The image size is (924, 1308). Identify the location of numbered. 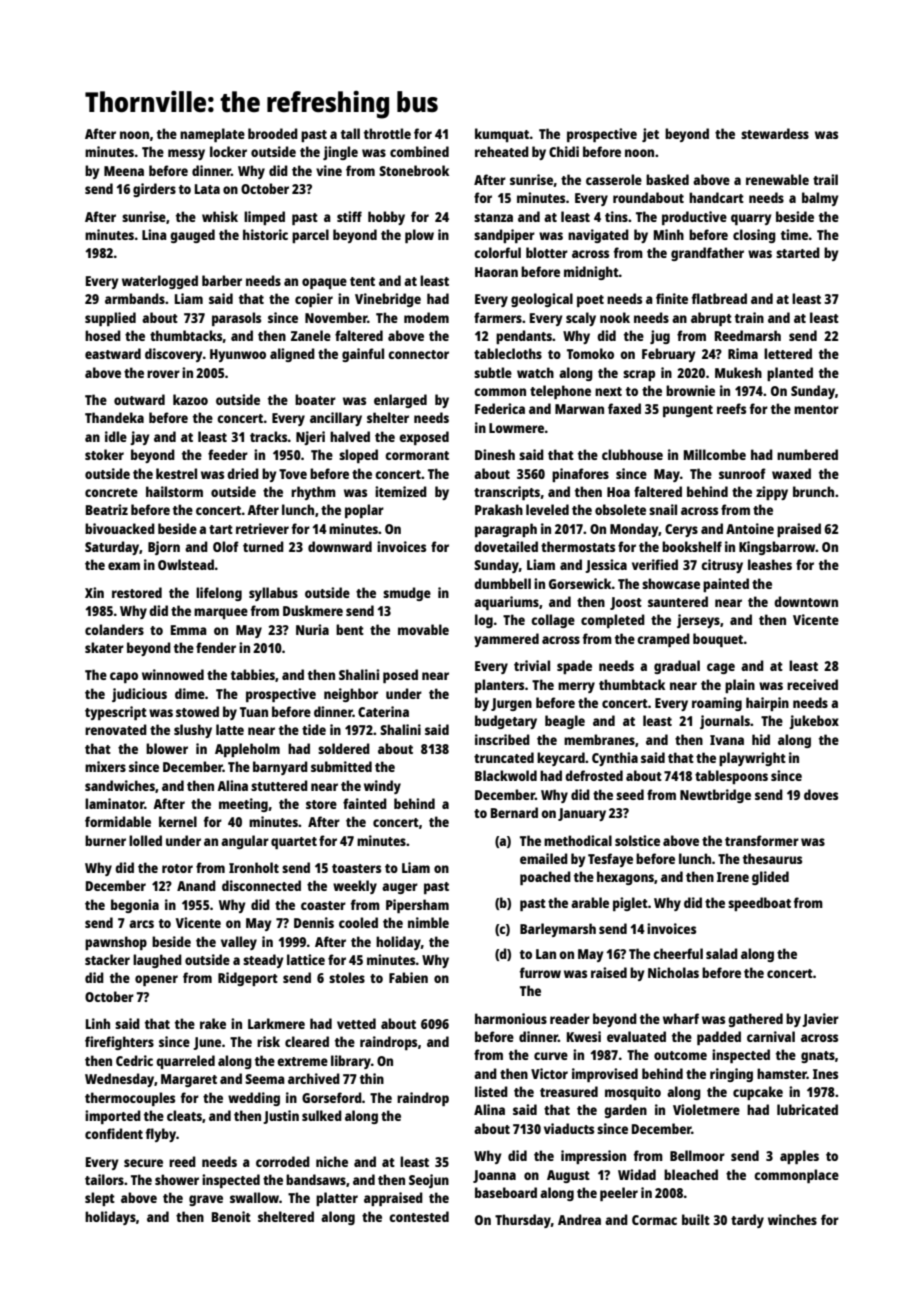
(807, 454).
